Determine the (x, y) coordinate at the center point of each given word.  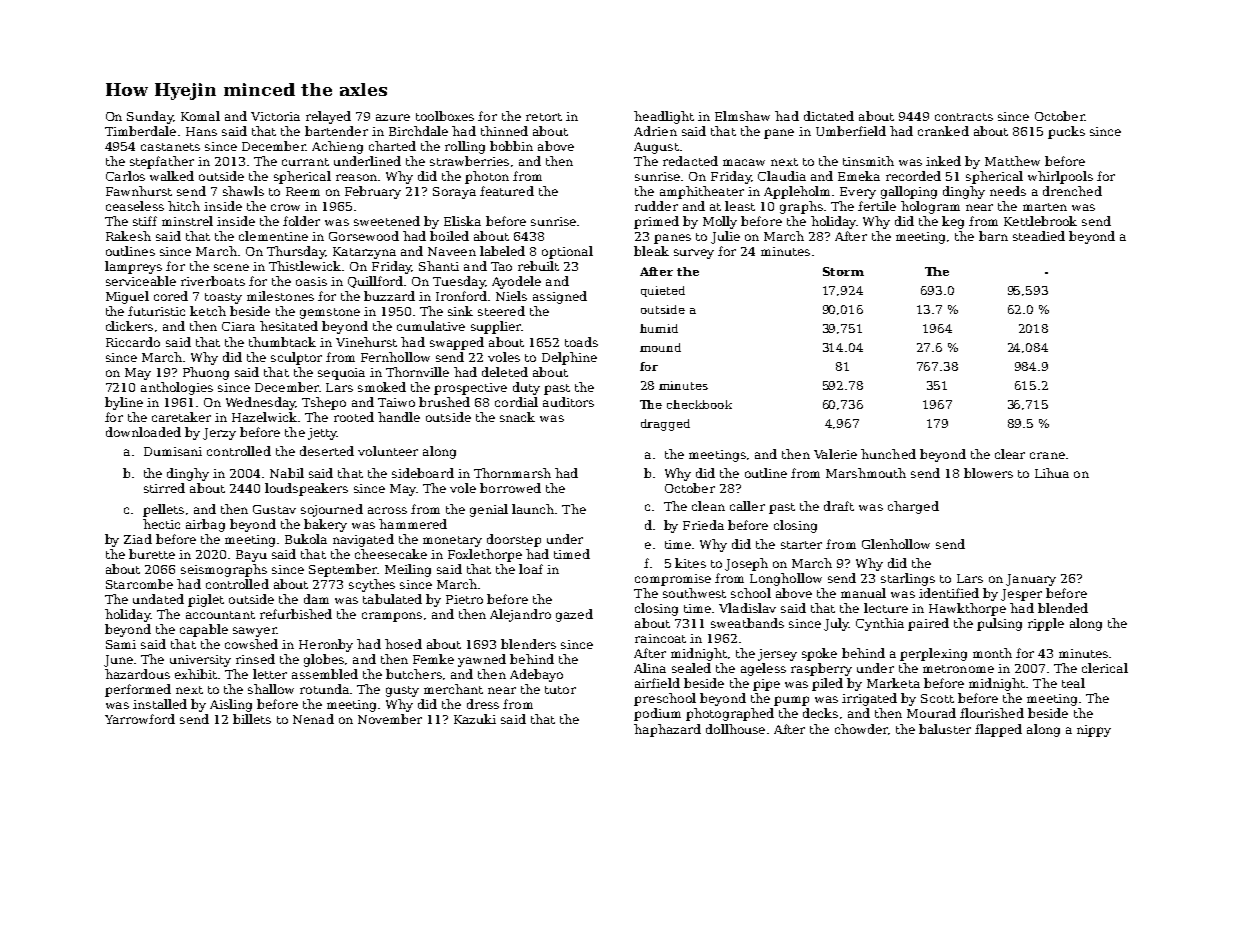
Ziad (138, 539)
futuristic (156, 311)
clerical (1105, 668)
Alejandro (520, 615)
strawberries (469, 161)
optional (567, 252)
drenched (1072, 191)
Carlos (125, 176)
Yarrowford (140, 719)
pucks (1066, 132)
